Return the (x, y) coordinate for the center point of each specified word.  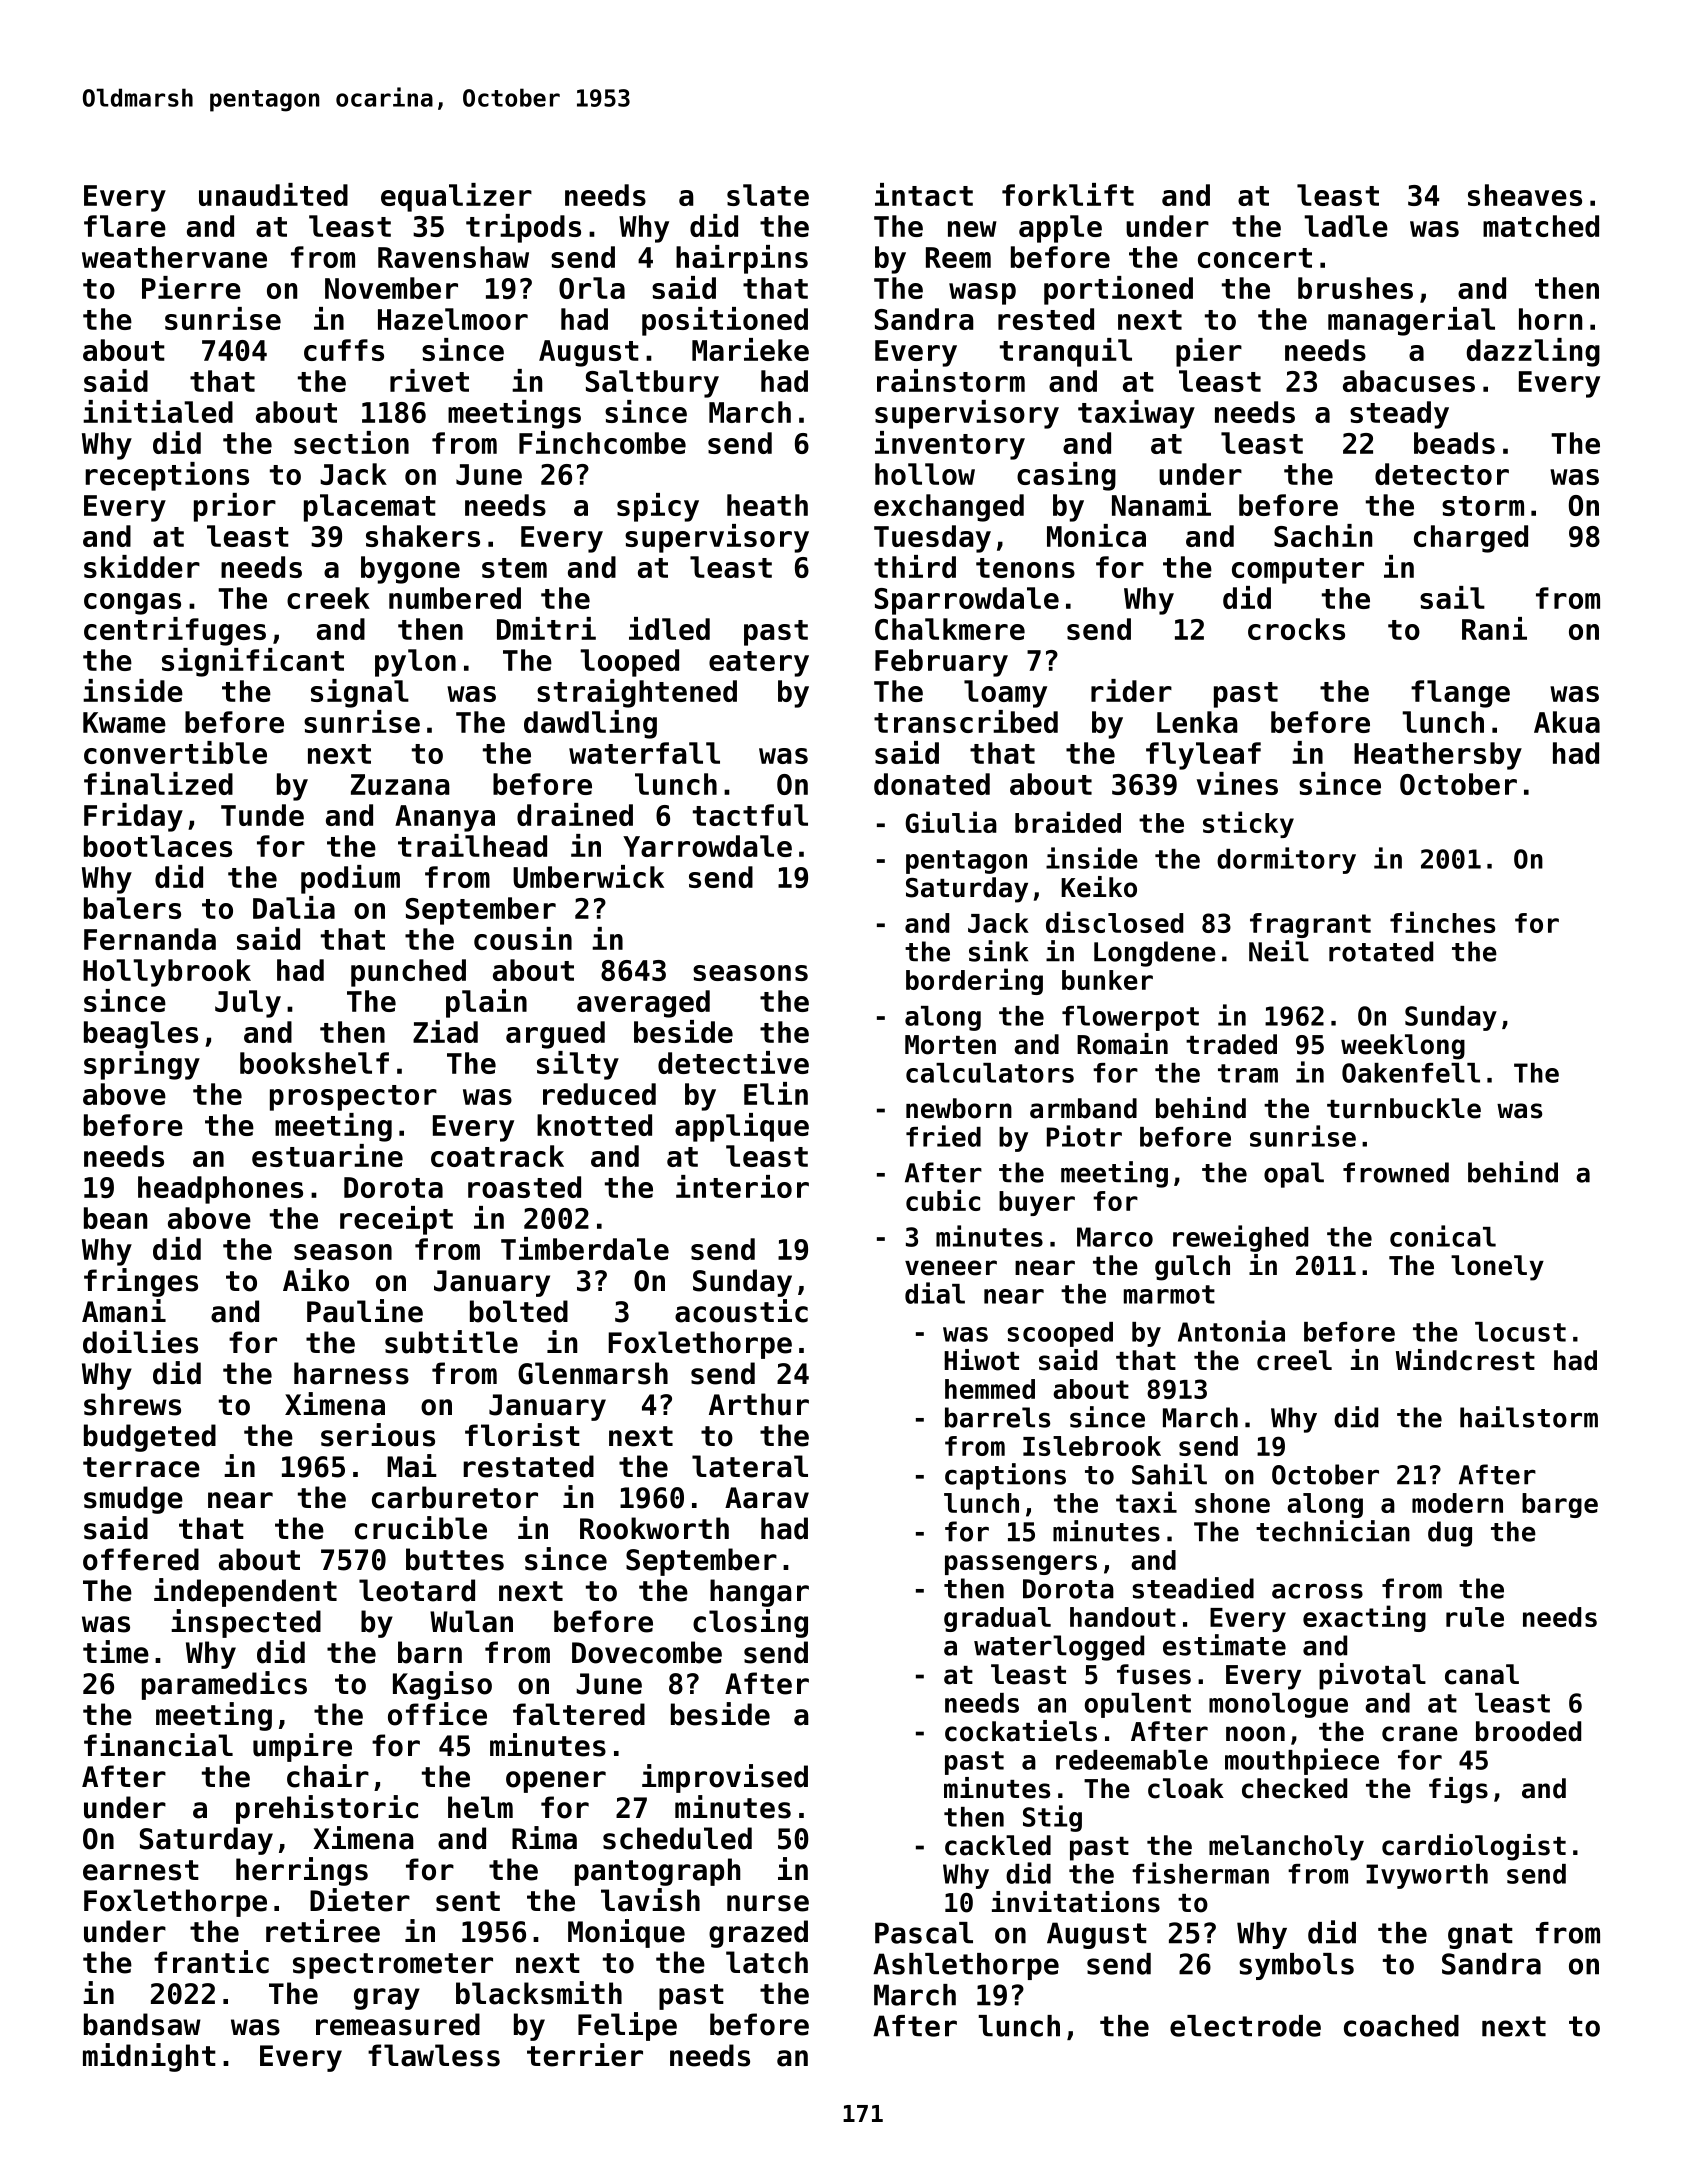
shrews (132, 1404)
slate (768, 195)
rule (1475, 1617)
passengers (1021, 1565)
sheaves (1525, 195)
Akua (1567, 722)
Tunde (262, 815)
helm (480, 1807)
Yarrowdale (707, 846)
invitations (1076, 1902)
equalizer (456, 197)
